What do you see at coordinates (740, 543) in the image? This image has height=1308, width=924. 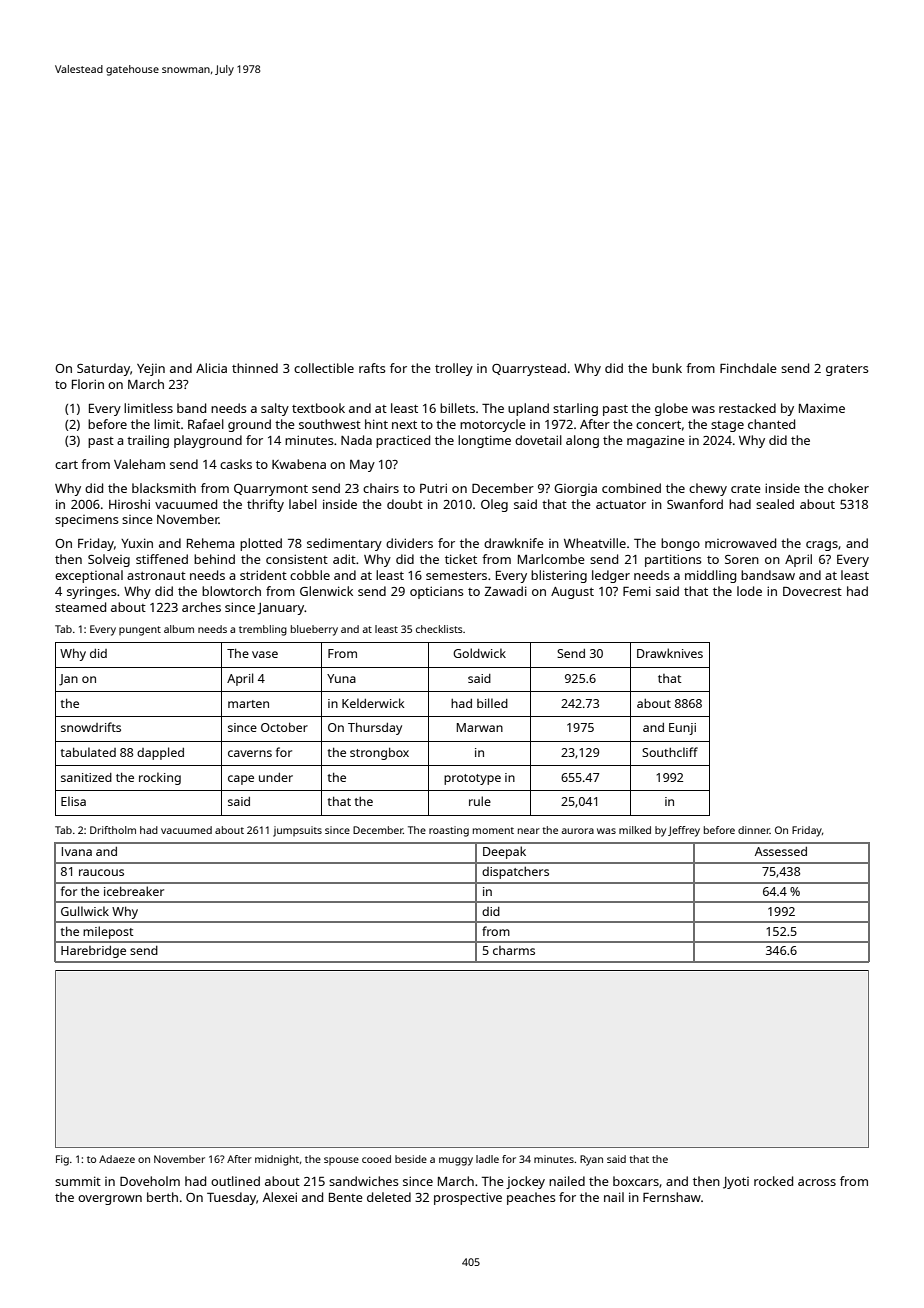 I see `microwaved` at bounding box center [740, 543].
